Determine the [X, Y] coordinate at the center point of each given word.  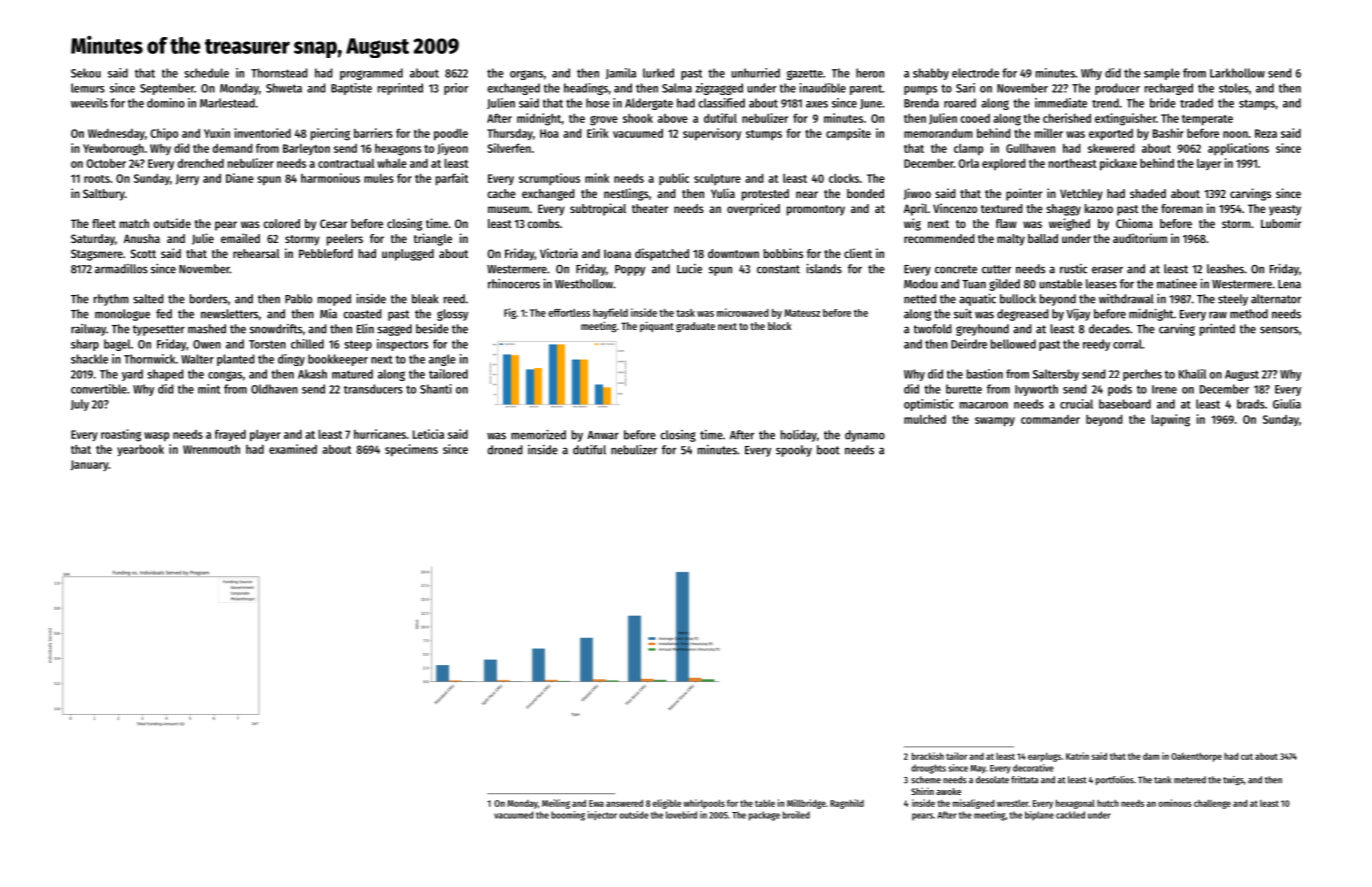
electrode [975, 73]
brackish [928, 756]
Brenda [921, 103]
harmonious [330, 178]
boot [828, 450]
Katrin [1077, 756]
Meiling [556, 804]
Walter [197, 359]
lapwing [1170, 420]
